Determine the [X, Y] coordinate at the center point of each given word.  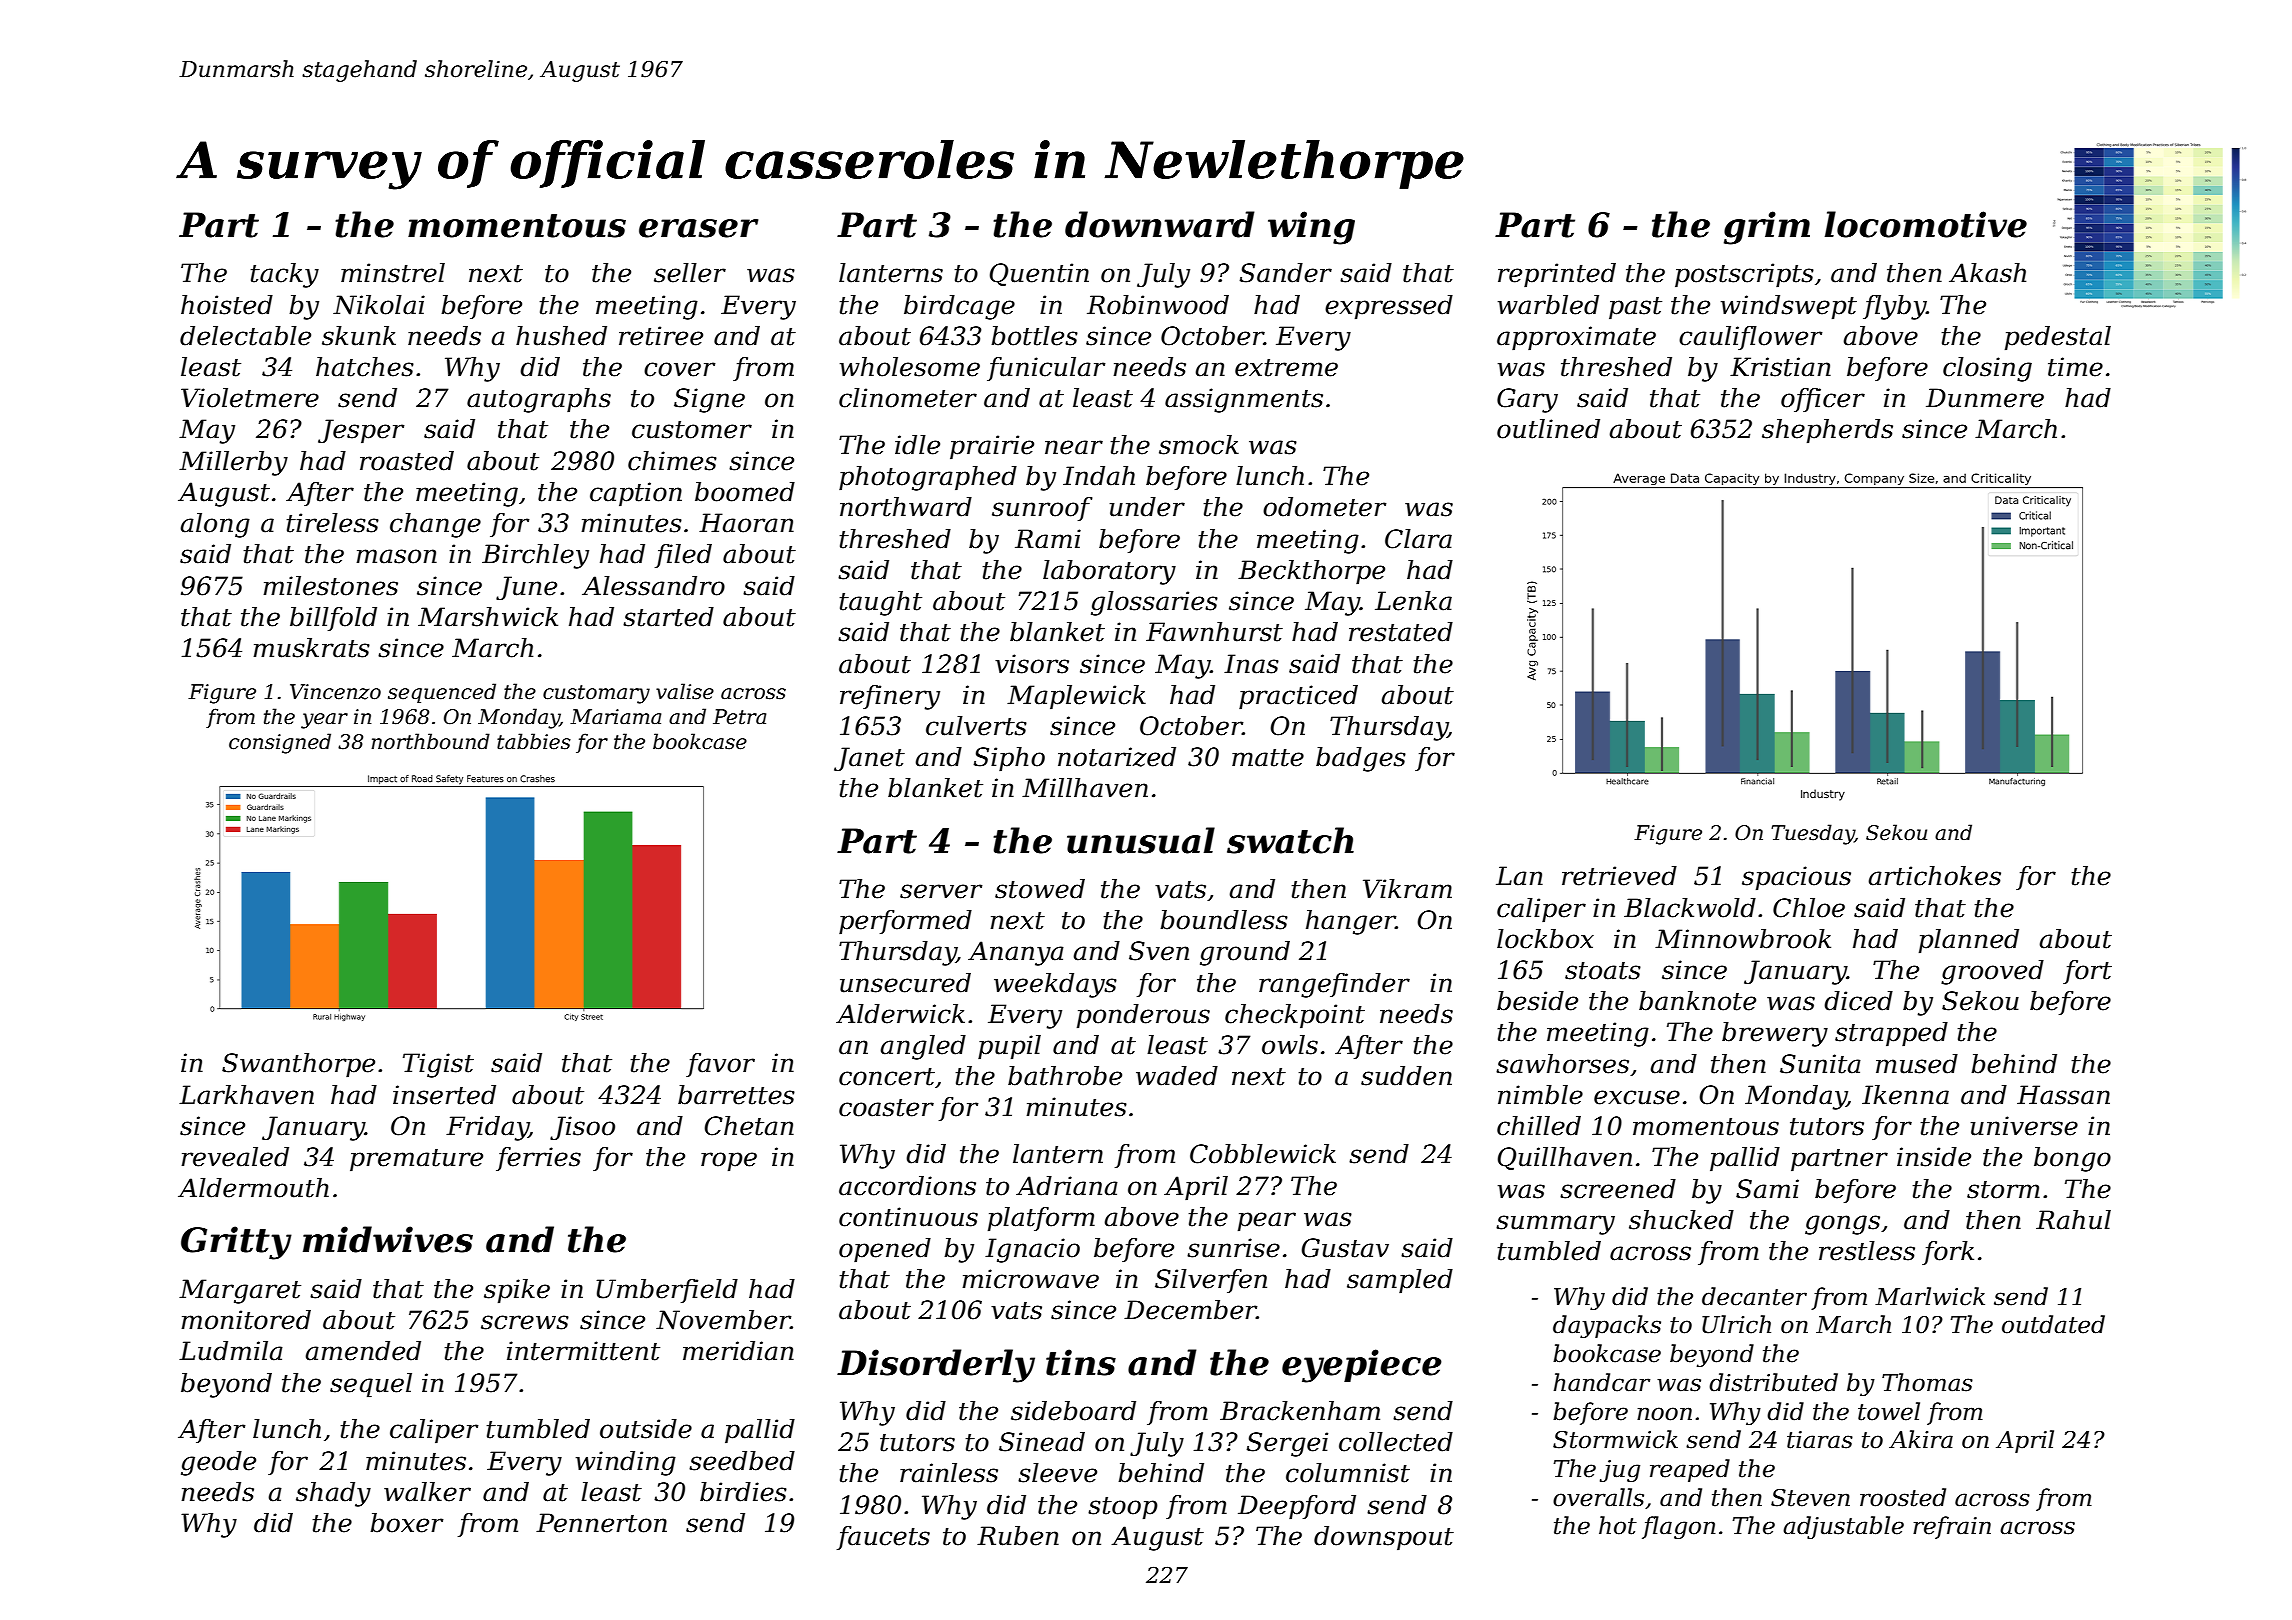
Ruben [1018, 1536]
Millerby [233, 463]
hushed [561, 336]
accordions [907, 1186]
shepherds [1827, 431]
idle [917, 445]
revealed [235, 1157]
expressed [1389, 307]
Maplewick [1076, 697]
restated [1401, 632]
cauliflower [1751, 338]
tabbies [534, 741]
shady [333, 1494]
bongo [2072, 1159]
